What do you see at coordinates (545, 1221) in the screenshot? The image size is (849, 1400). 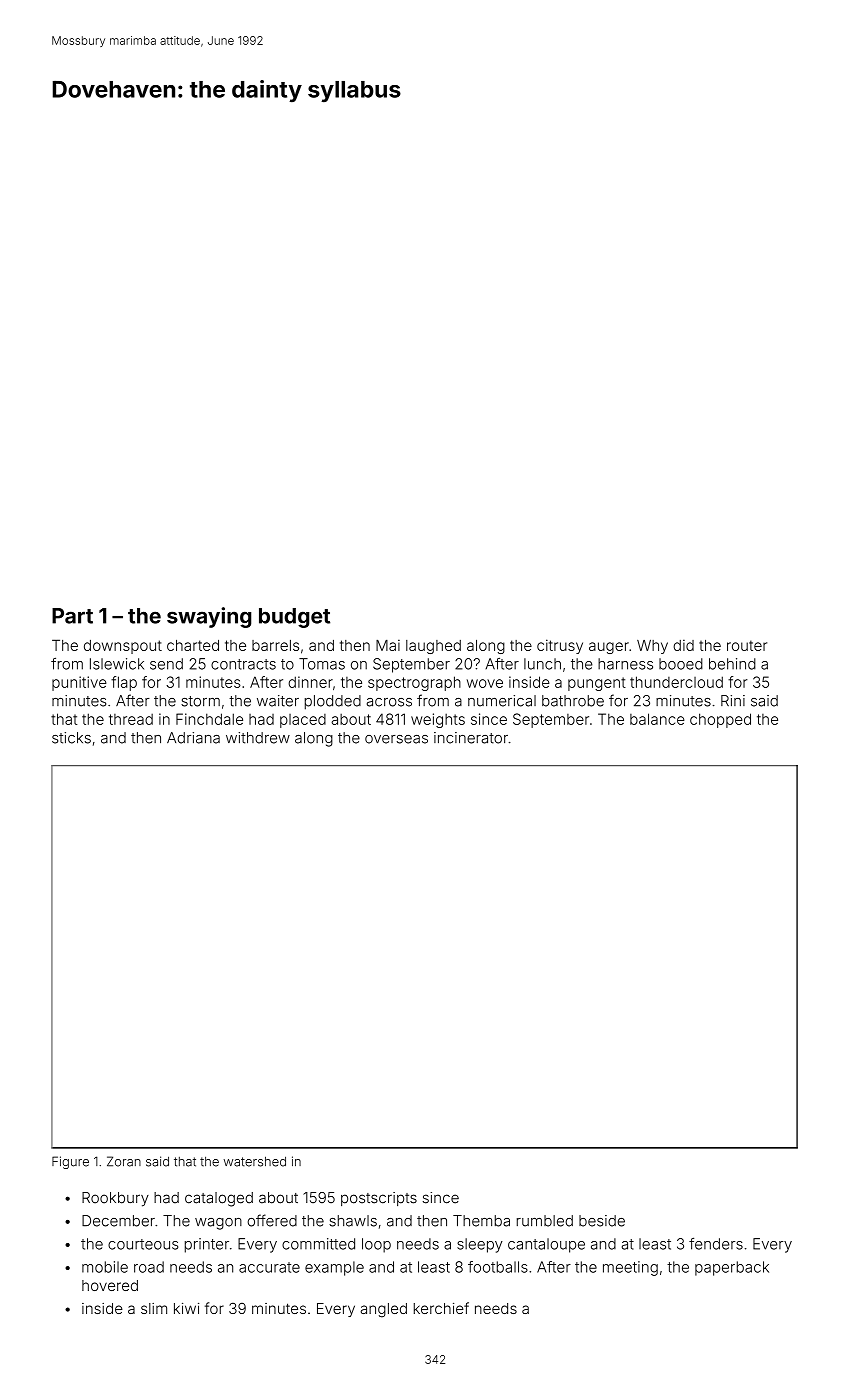 I see `rumbled` at bounding box center [545, 1221].
